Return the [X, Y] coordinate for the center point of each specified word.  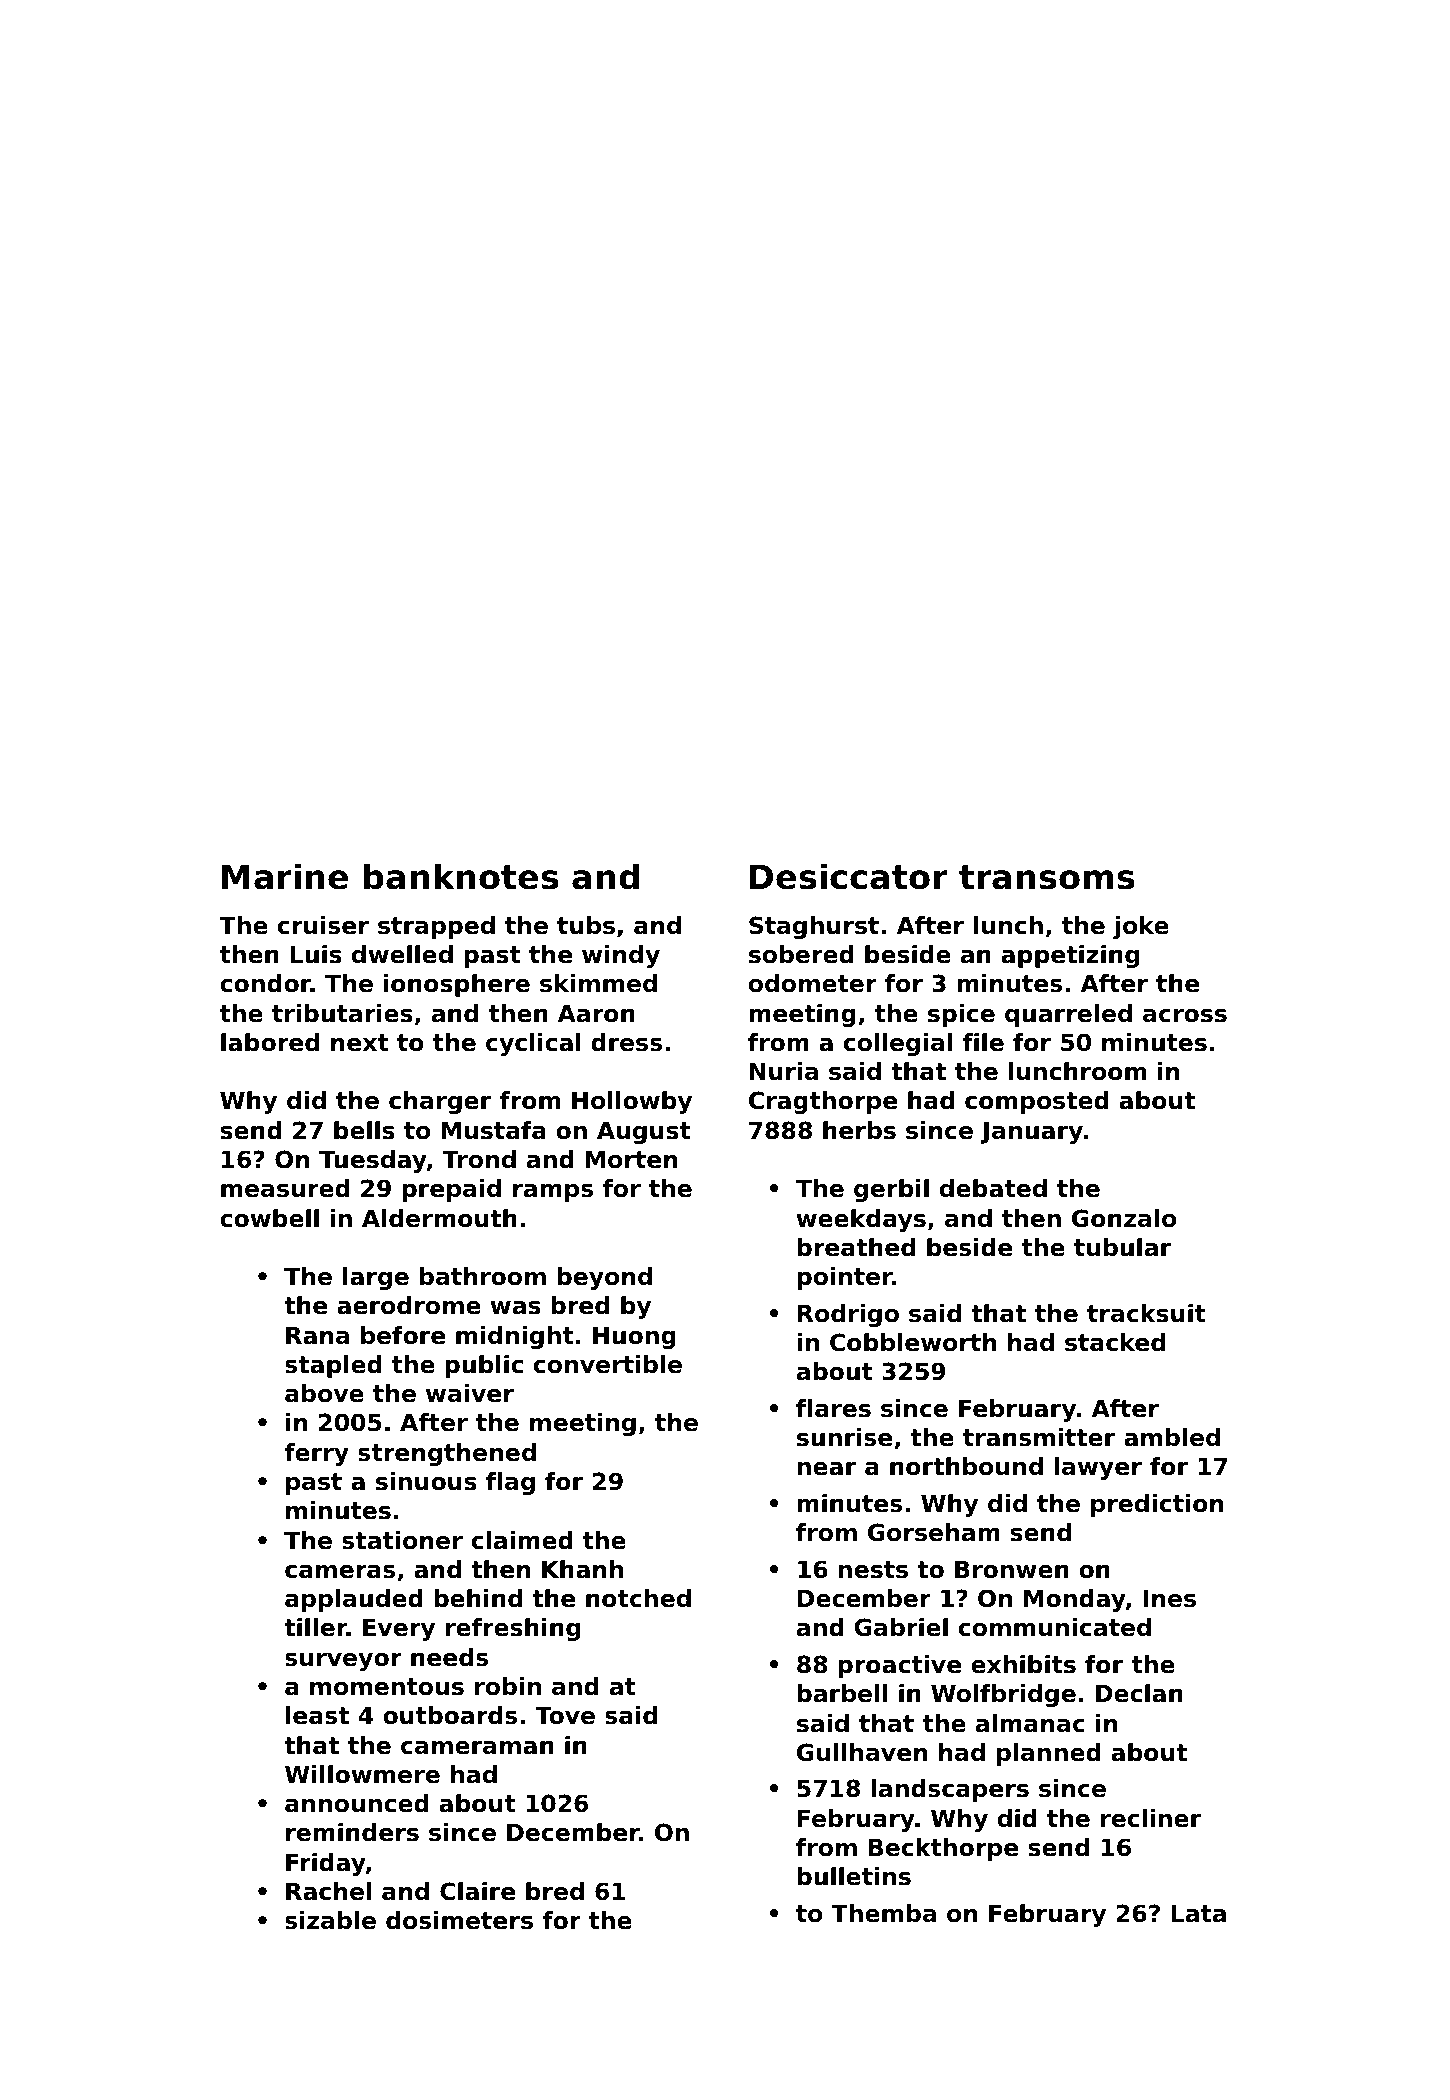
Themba [883, 1913]
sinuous [426, 1481]
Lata [1198, 1914]
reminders [352, 1832]
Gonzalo [1124, 1218]
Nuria [784, 1071]
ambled [1172, 1437]
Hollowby [632, 1102]
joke [1141, 927]
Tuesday [373, 1161]
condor [265, 983]
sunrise [844, 1437]
